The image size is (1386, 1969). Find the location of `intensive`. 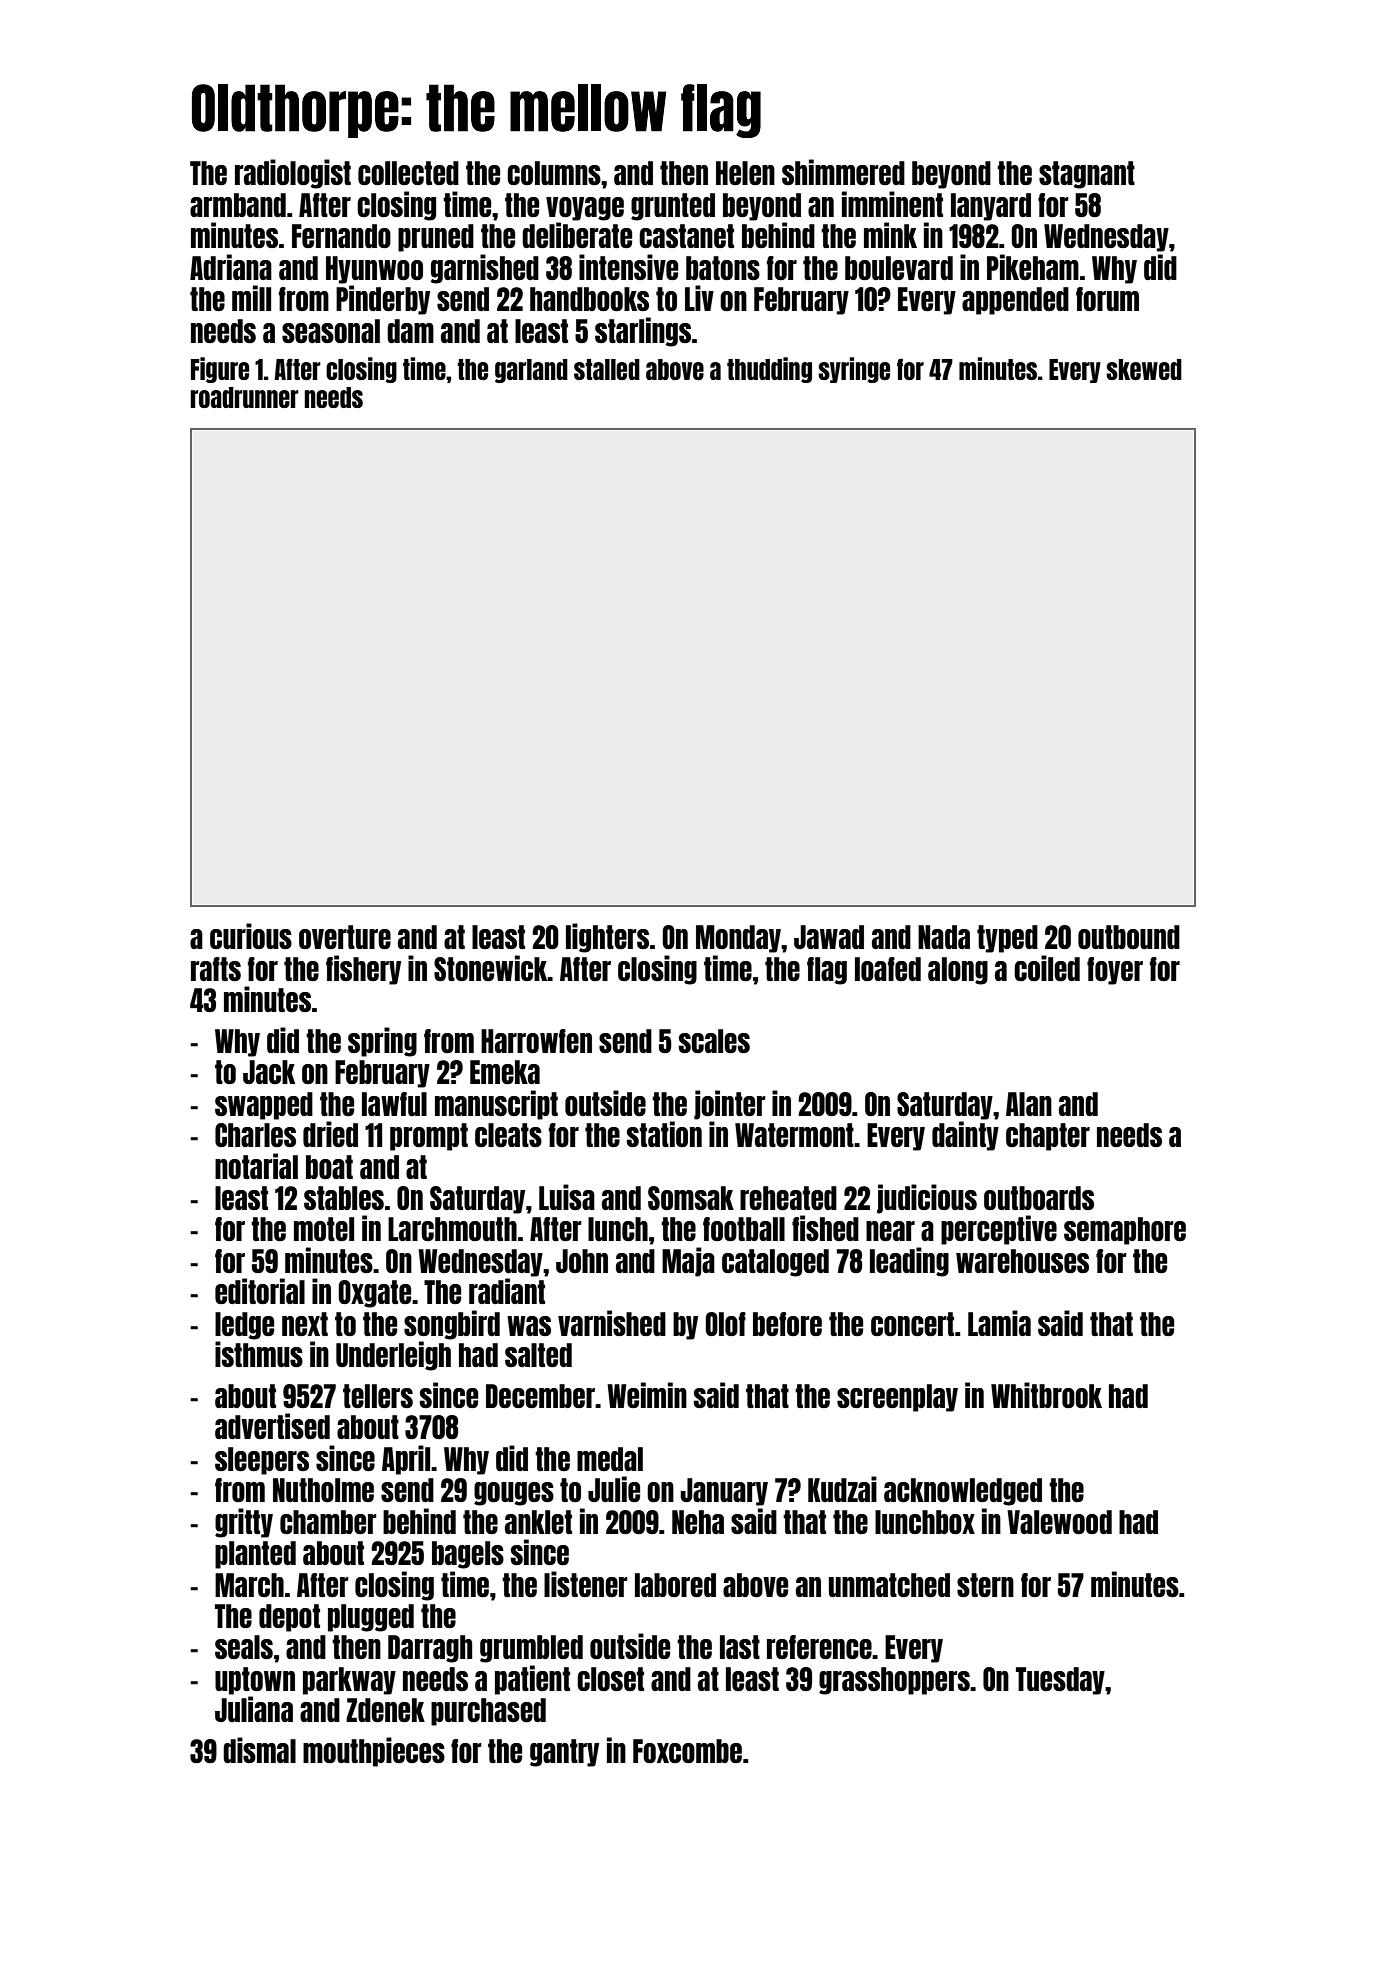

intensive is located at coordinates (628, 267).
